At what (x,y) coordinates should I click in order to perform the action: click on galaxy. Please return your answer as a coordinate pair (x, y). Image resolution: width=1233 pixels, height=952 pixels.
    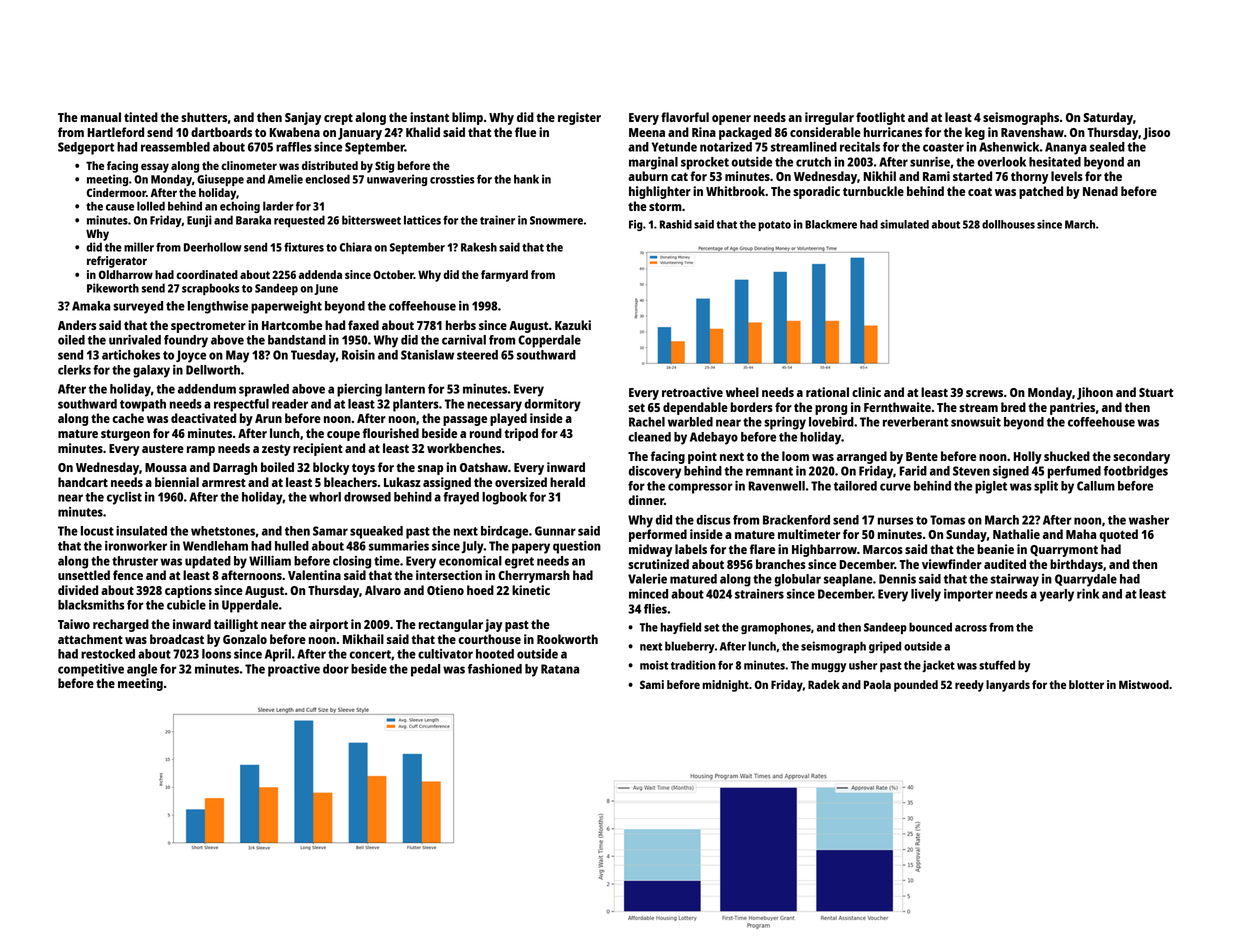
    Looking at the image, I should click on (151, 371).
